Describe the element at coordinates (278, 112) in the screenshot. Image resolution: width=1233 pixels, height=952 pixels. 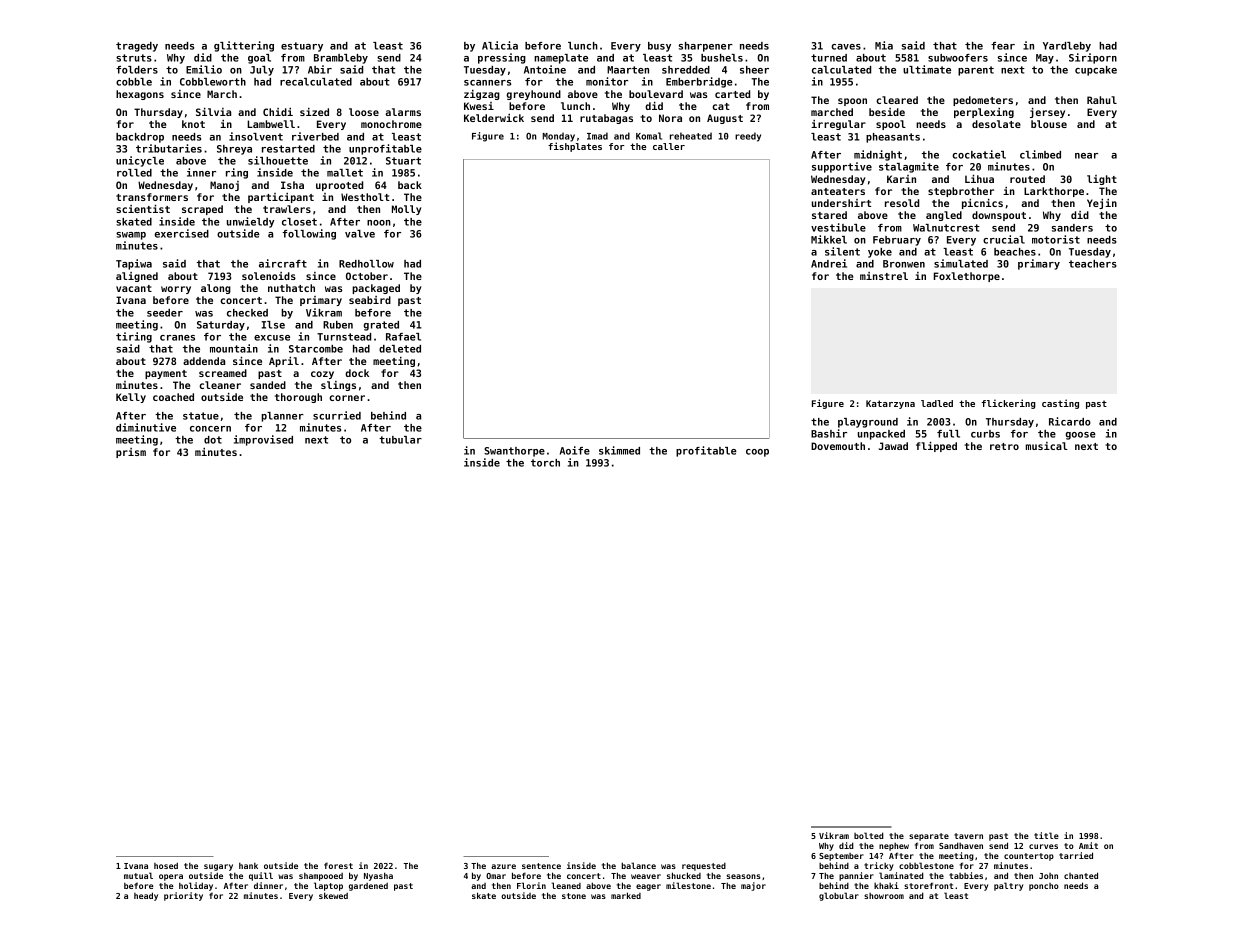
I see `Chidi` at that location.
